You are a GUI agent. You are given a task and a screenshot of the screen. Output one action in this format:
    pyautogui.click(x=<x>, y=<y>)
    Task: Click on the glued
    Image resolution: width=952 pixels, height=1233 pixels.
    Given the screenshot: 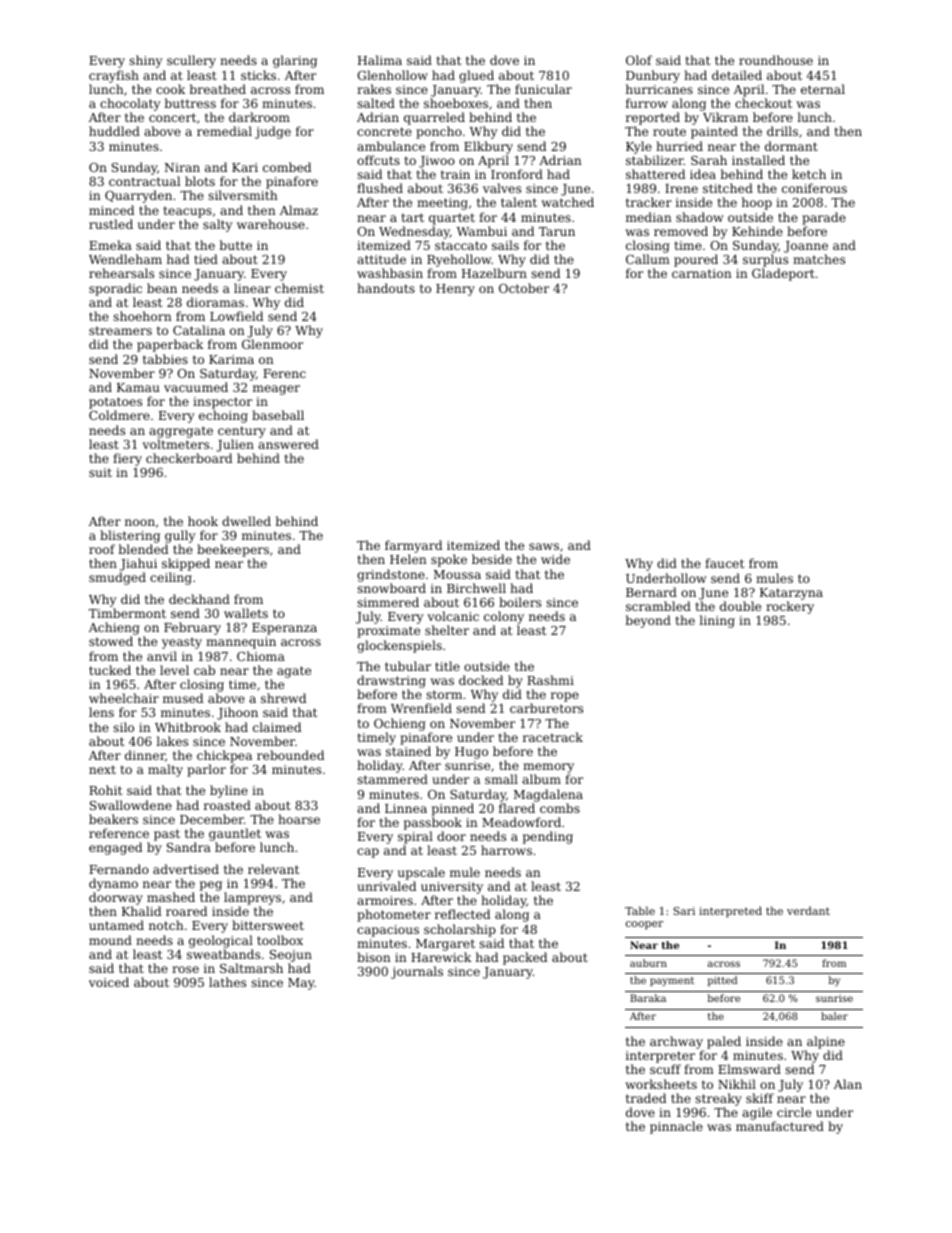 What is the action you would take?
    pyautogui.click(x=476, y=76)
